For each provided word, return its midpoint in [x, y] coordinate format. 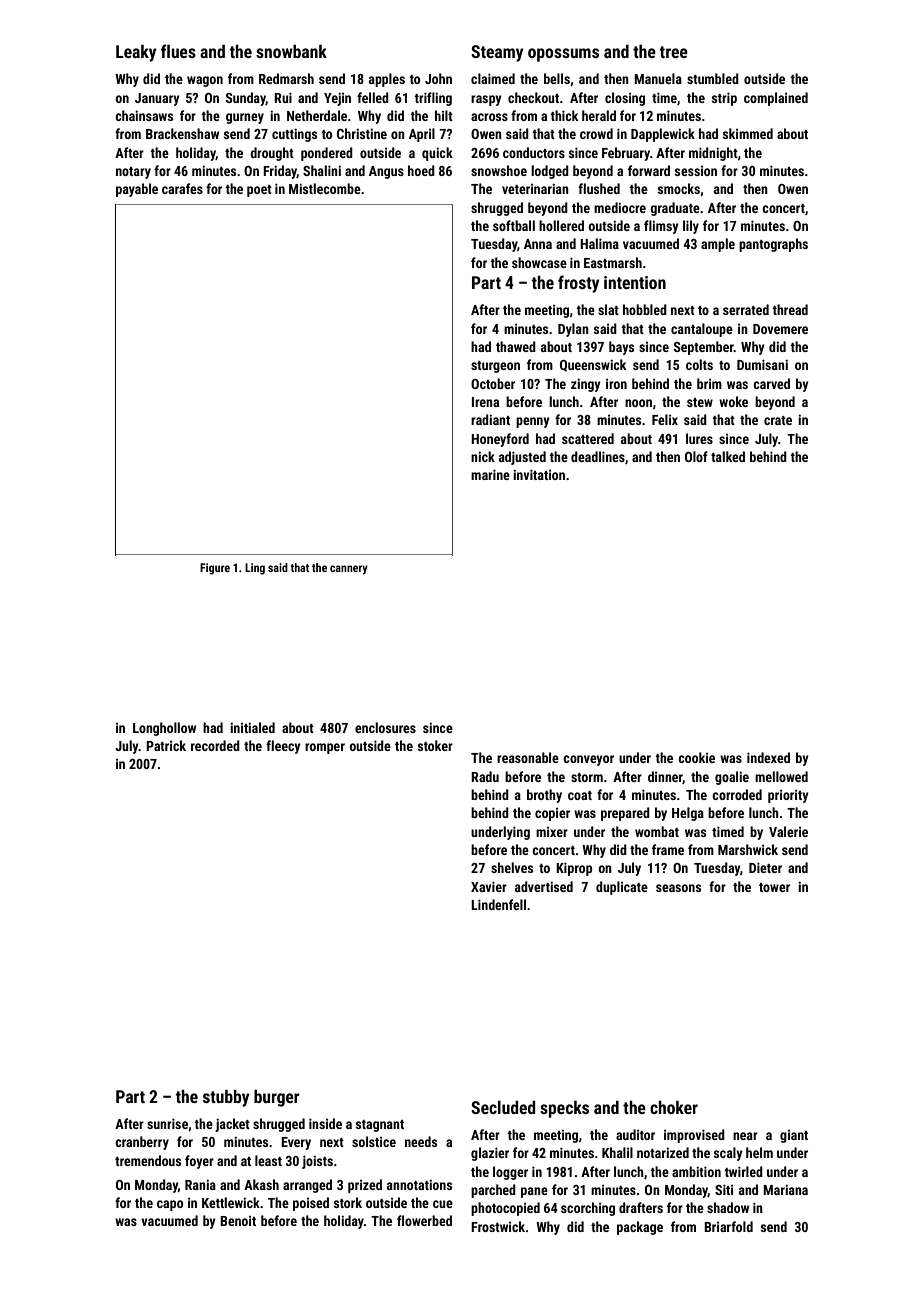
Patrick [166, 745]
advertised [544, 886]
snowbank [291, 51]
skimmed [748, 133]
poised [311, 1204]
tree [674, 52]
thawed [516, 346]
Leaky [136, 53]
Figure [215, 569]
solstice [374, 1141]
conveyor [588, 760]
